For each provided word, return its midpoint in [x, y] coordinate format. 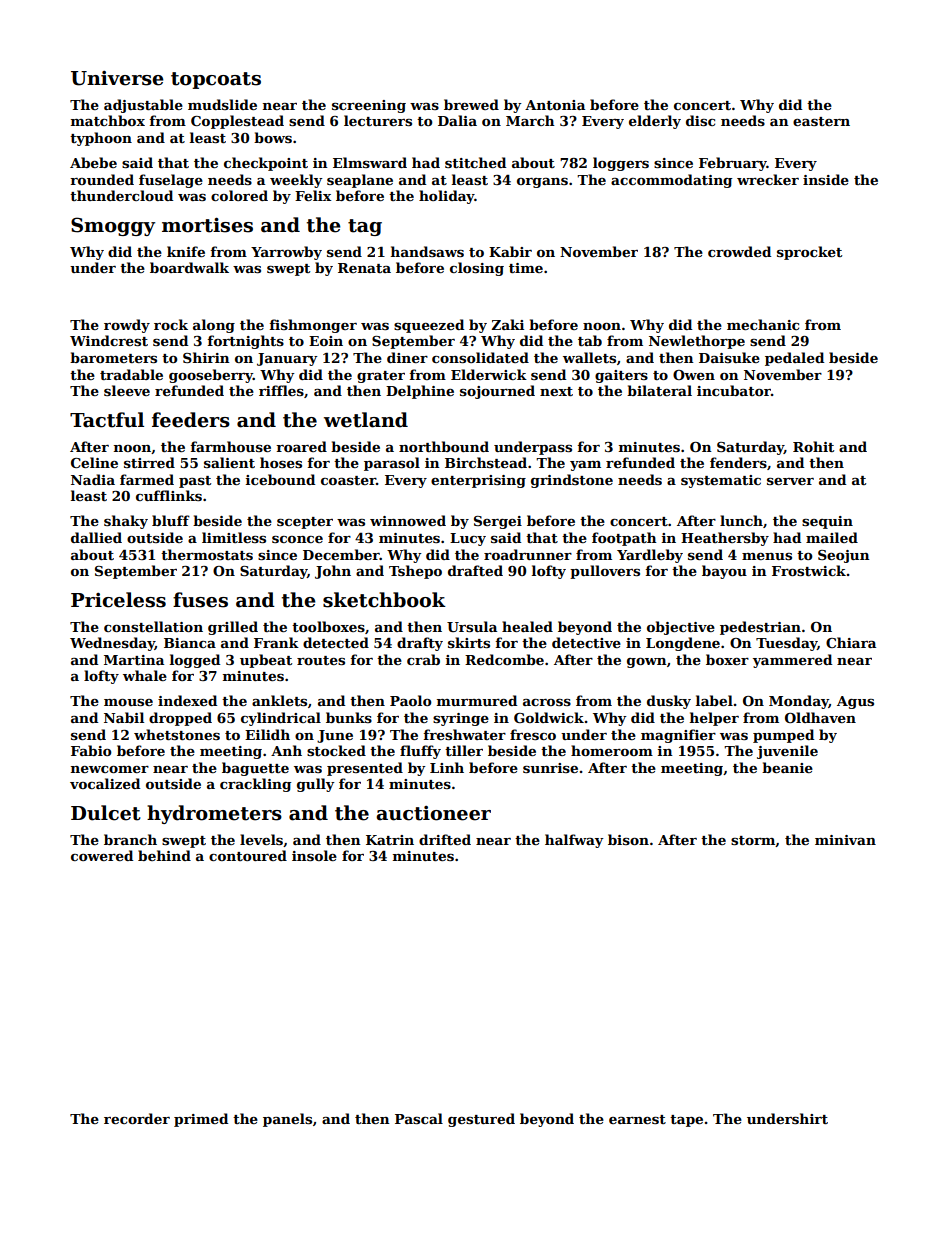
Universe [117, 78]
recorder [137, 1118]
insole [314, 855]
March [530, 120]
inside [826, 179]
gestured [481, 1120]
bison [628, 839]
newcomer [110, 769]
